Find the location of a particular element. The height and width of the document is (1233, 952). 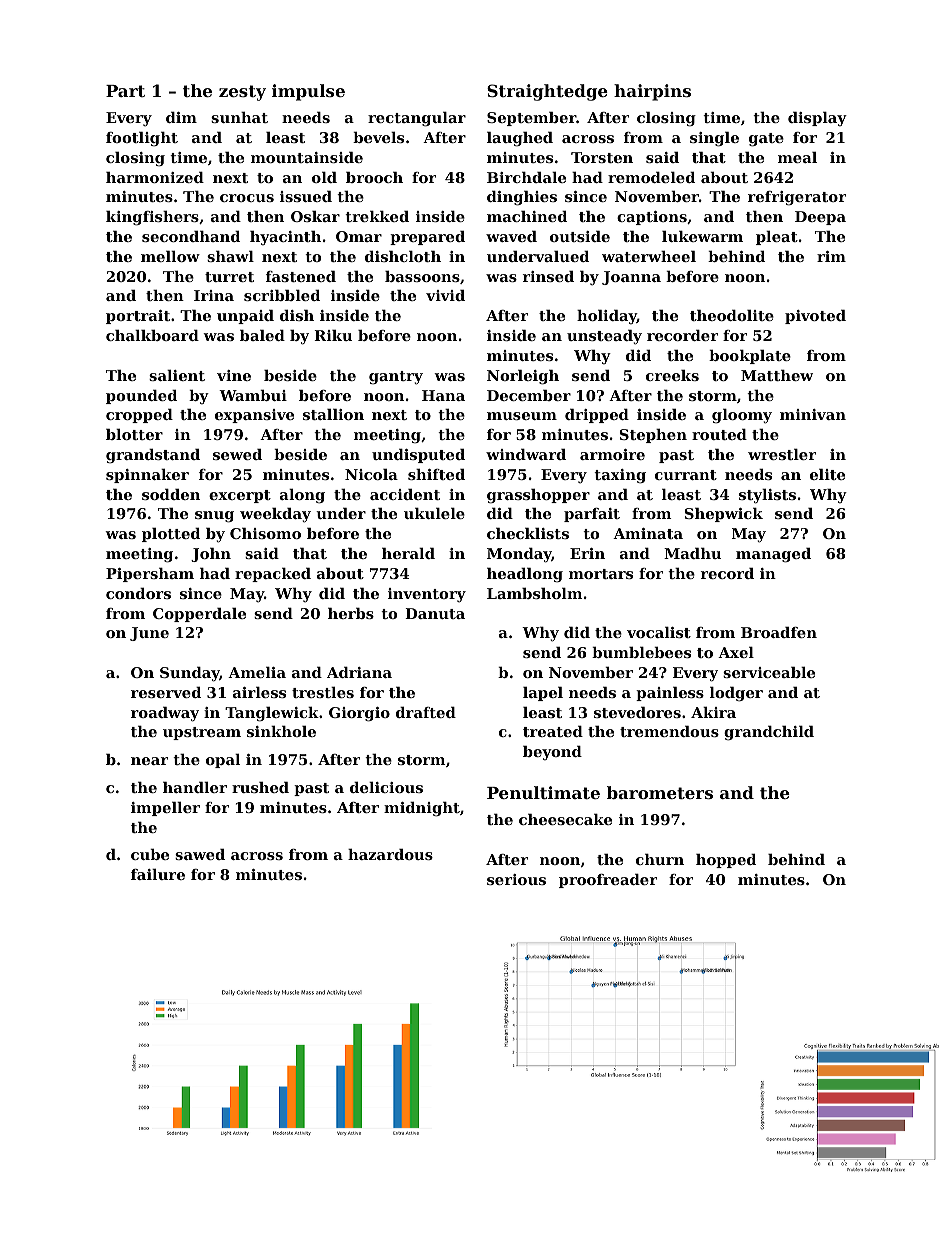

dripped is located at coordinates (597, 416).
